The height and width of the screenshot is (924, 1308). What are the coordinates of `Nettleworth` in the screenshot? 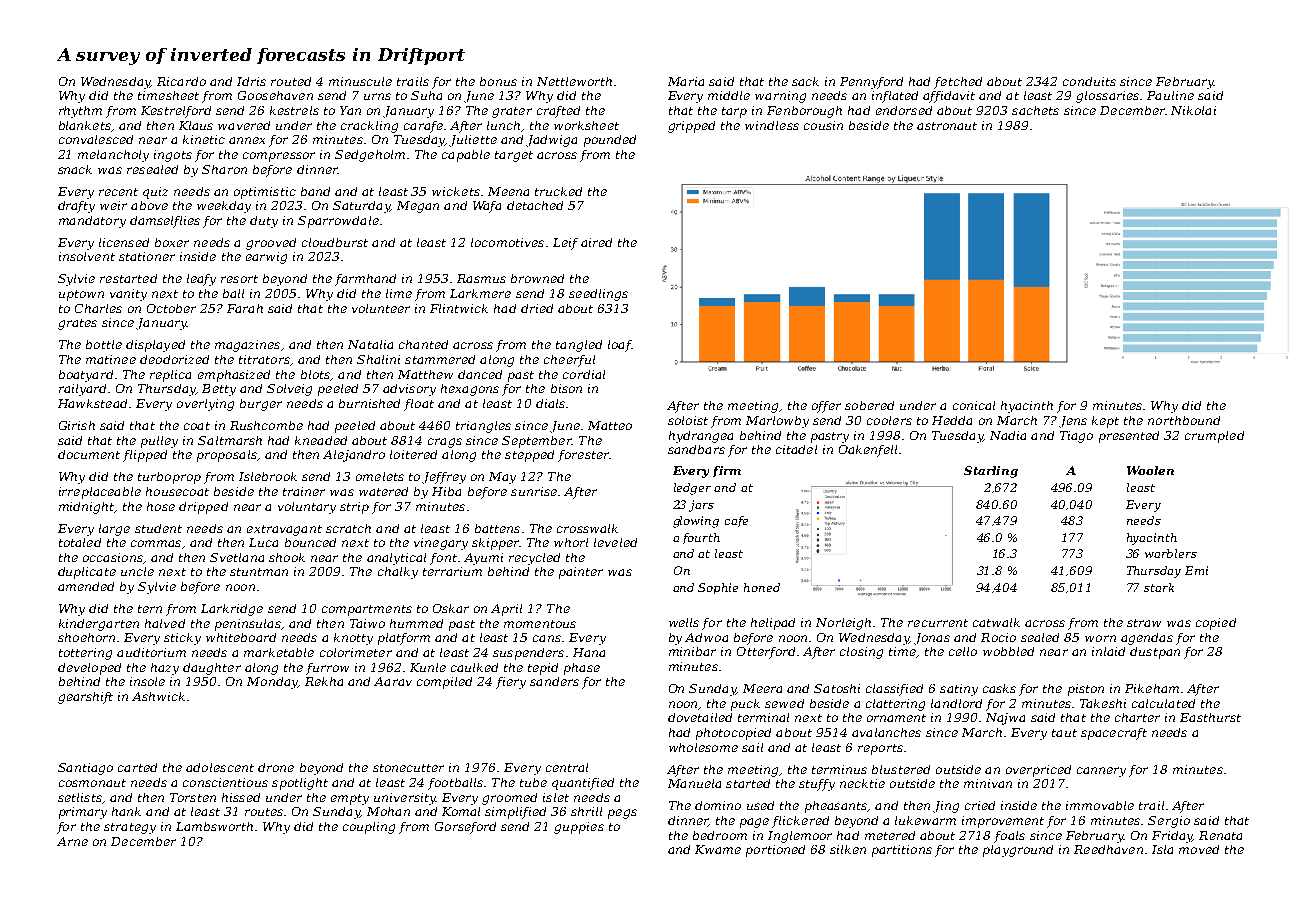 It's located at (574, 81).
